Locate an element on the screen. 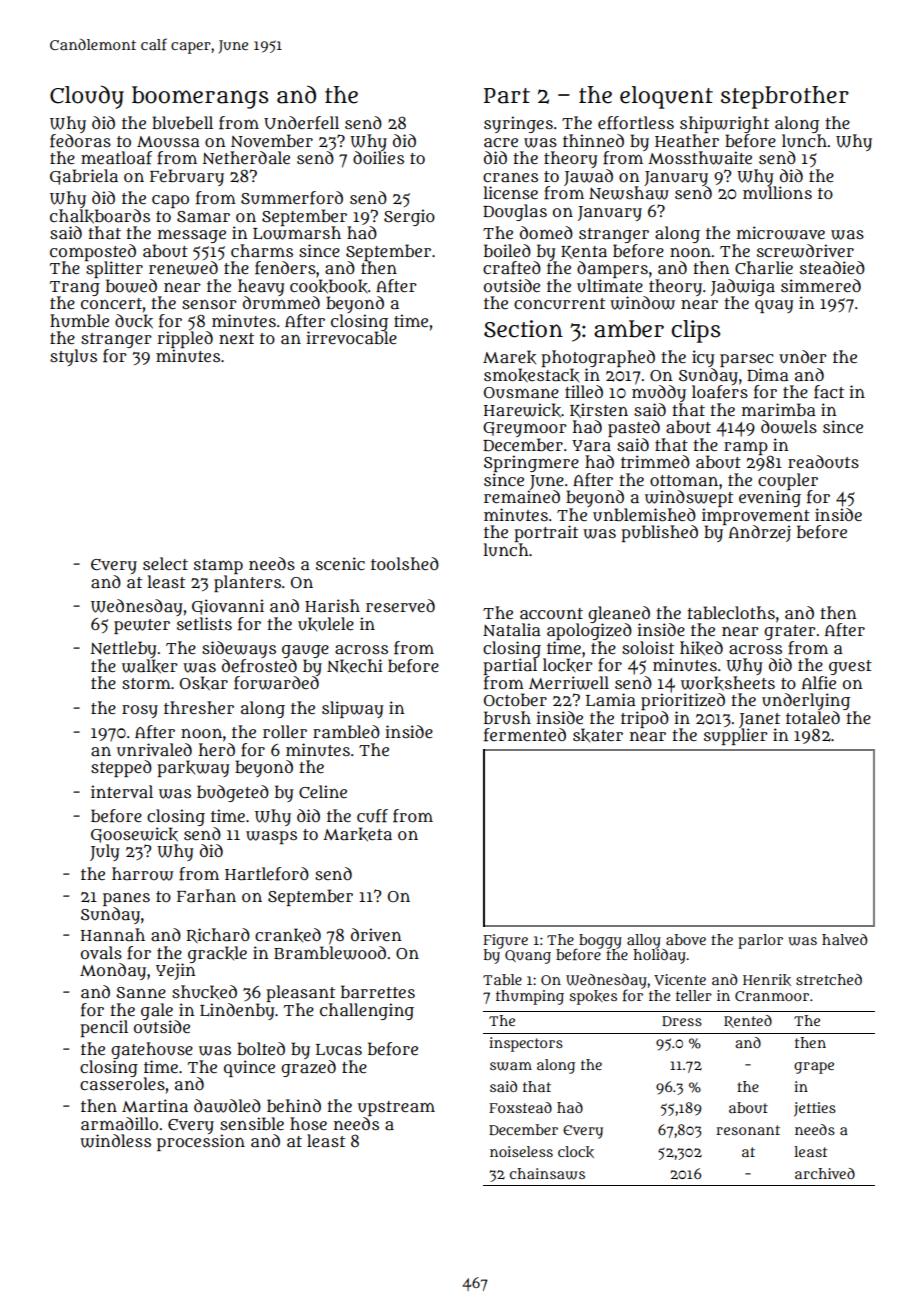  fermented is located at coordinates (525, 735).
